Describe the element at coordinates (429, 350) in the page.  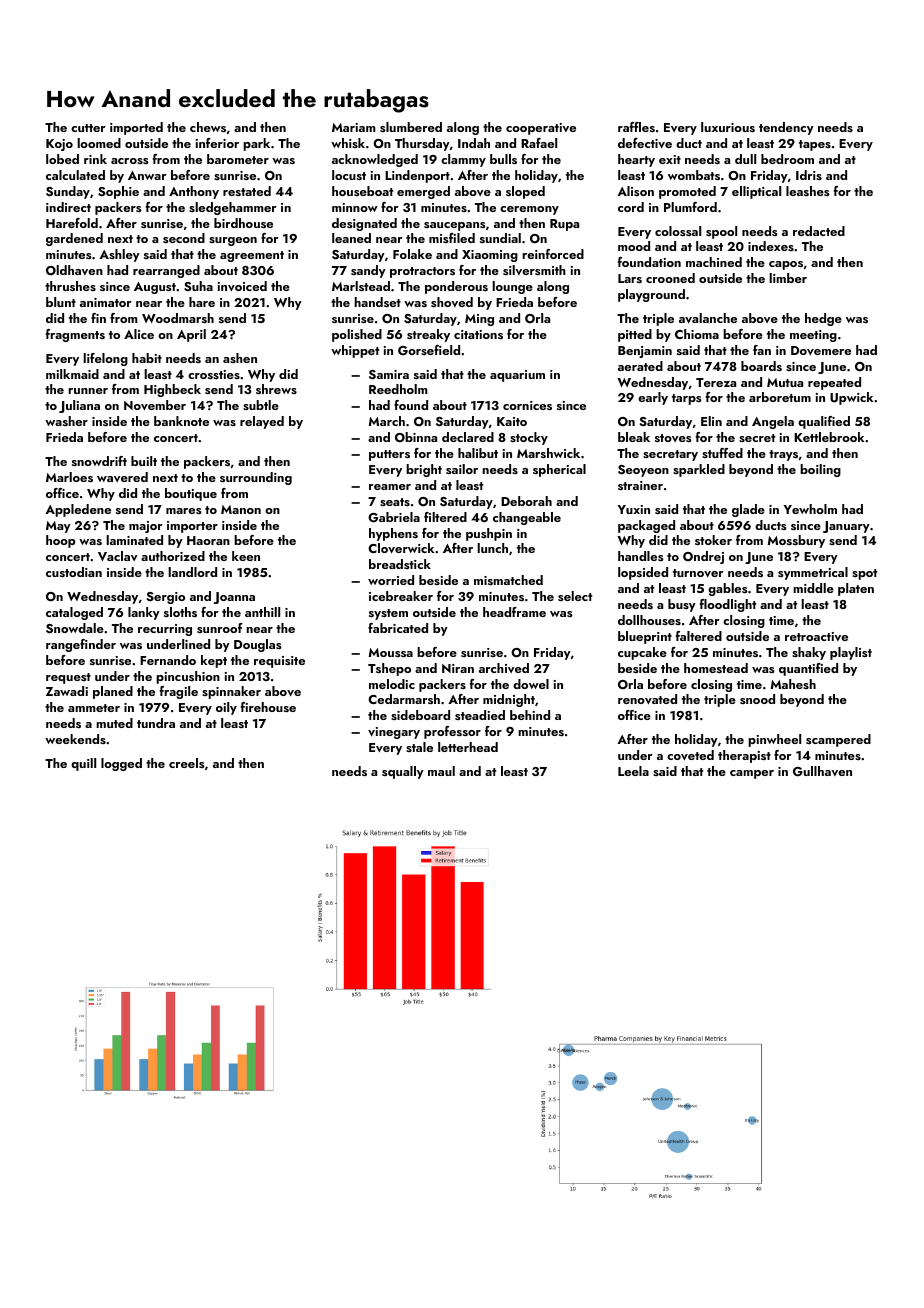
I see `Gorsefield` at that location.
